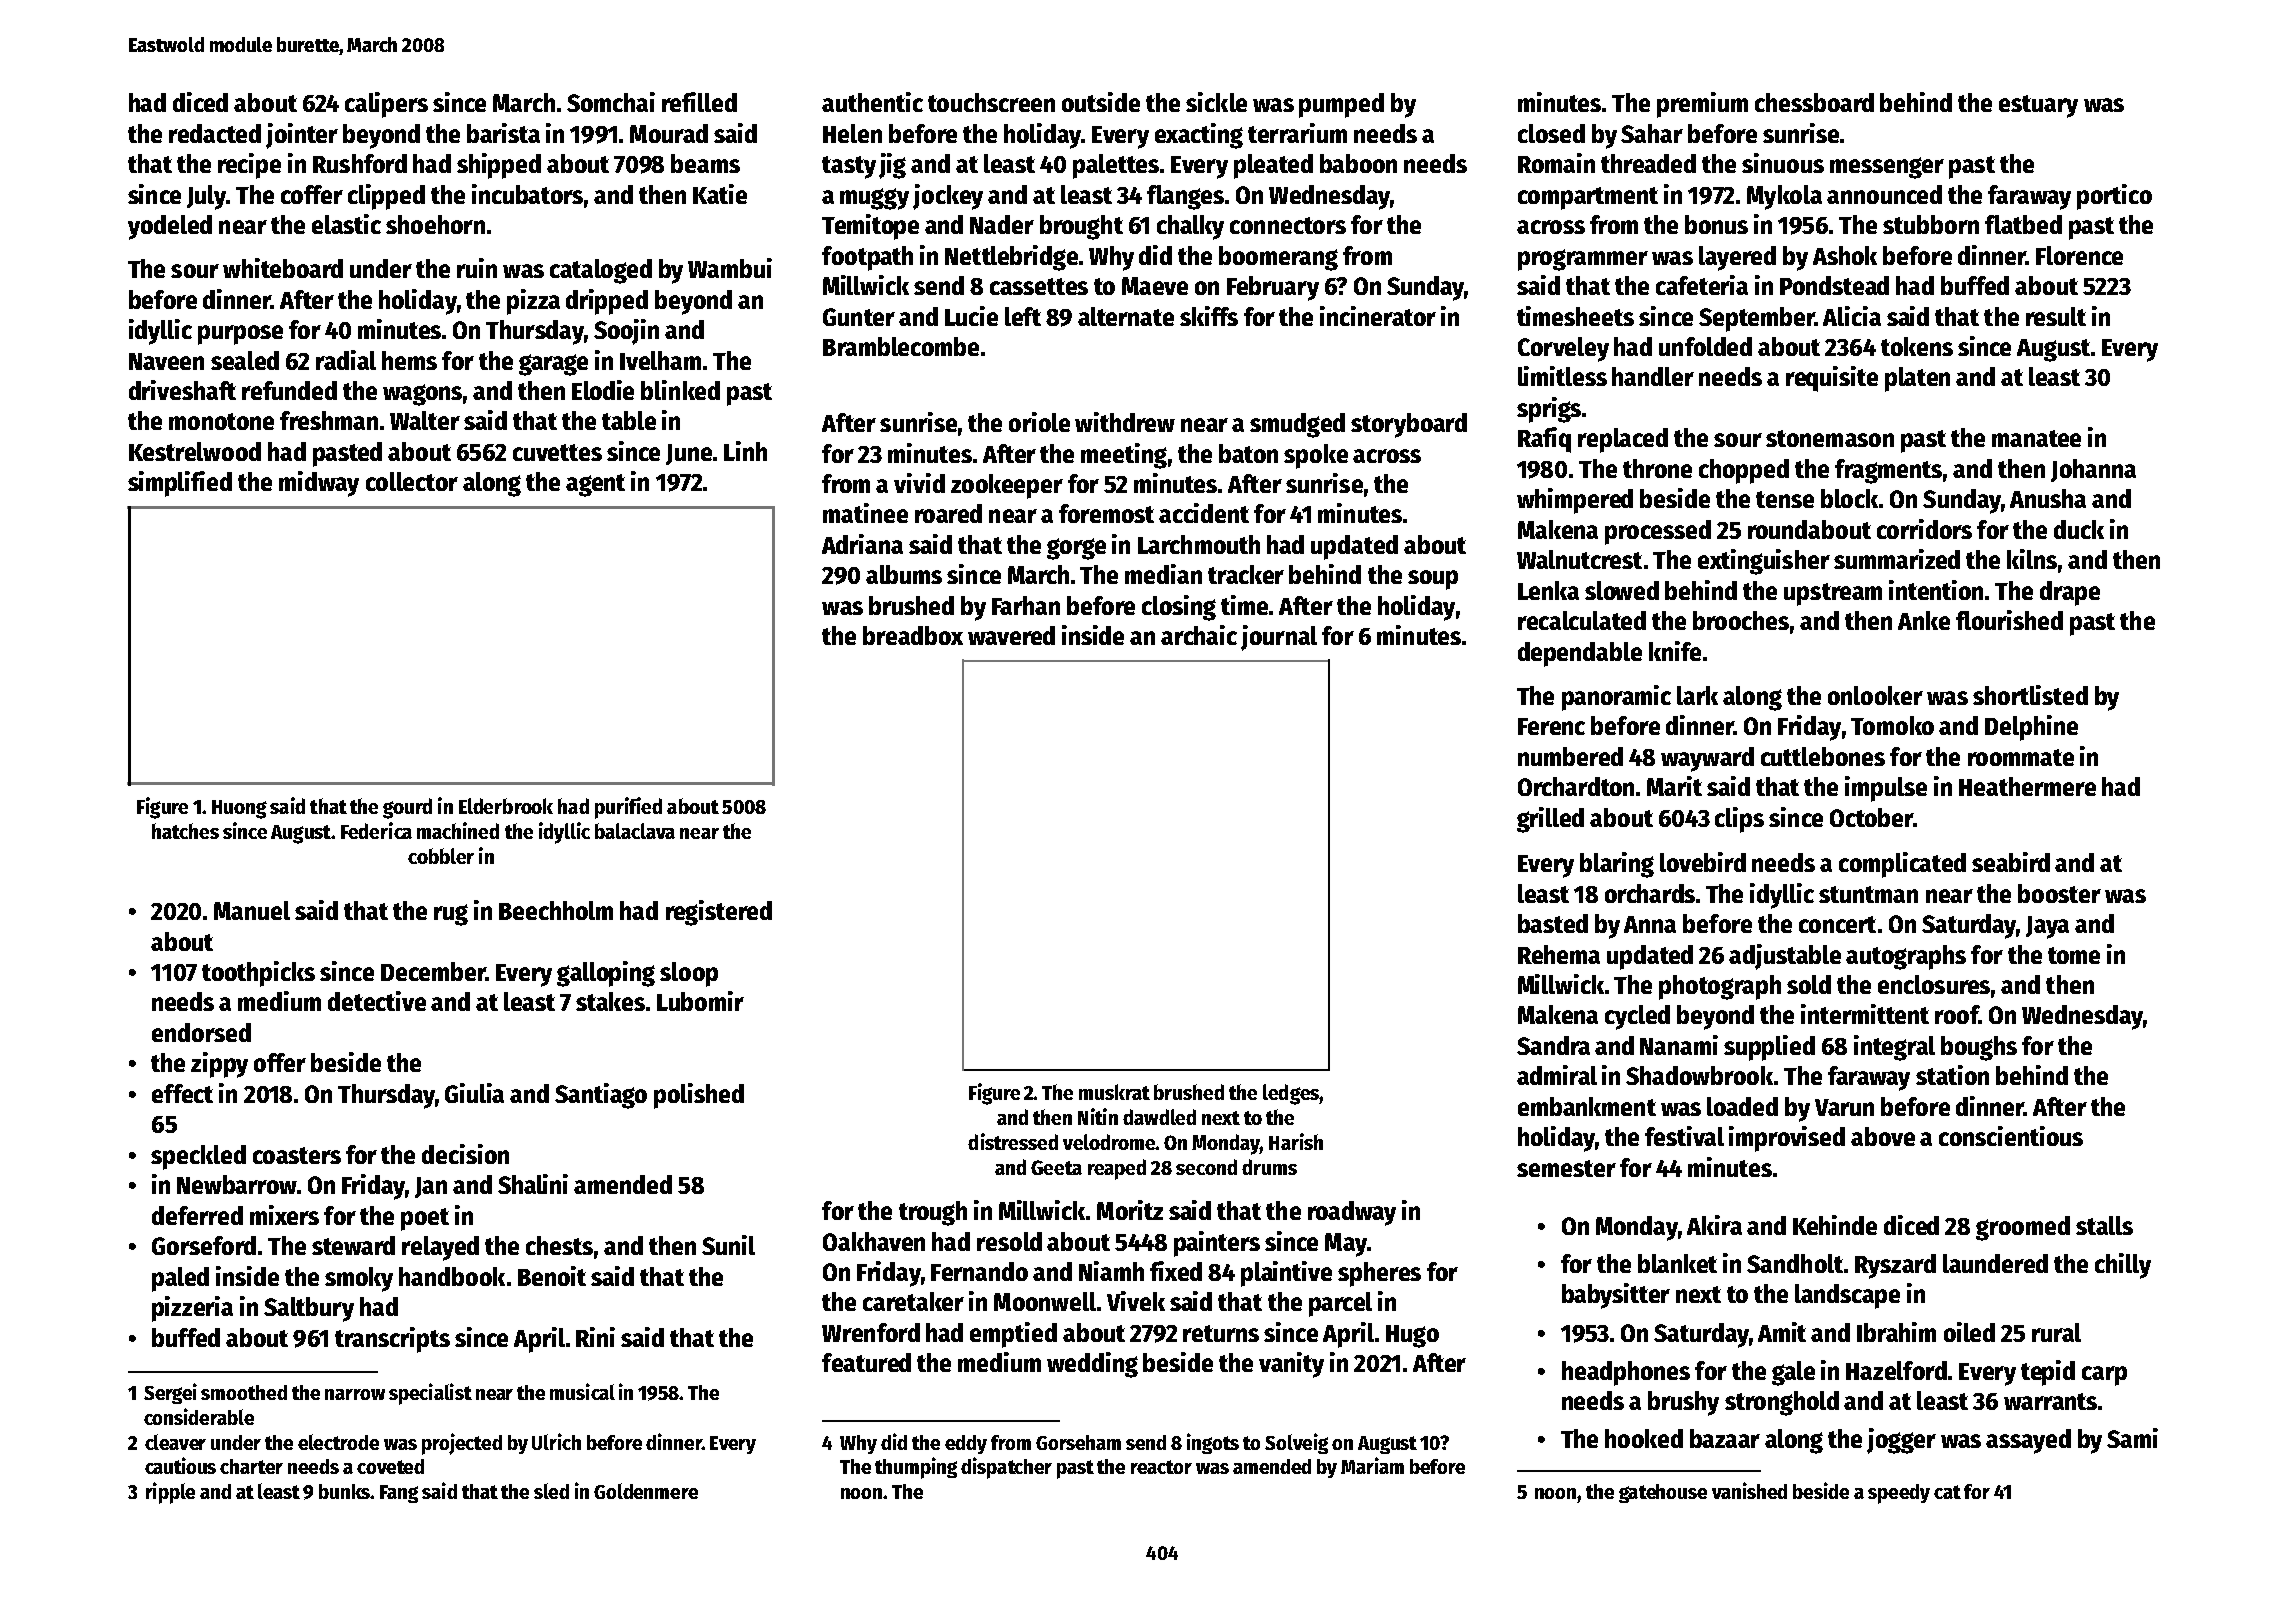 Image resolution: width=2292 pixels, height=1620 pixels. What do you see at coordinates (2030, 695) in the screenshot?
I see `shortlisted` at bounding box center [2030, 695].
